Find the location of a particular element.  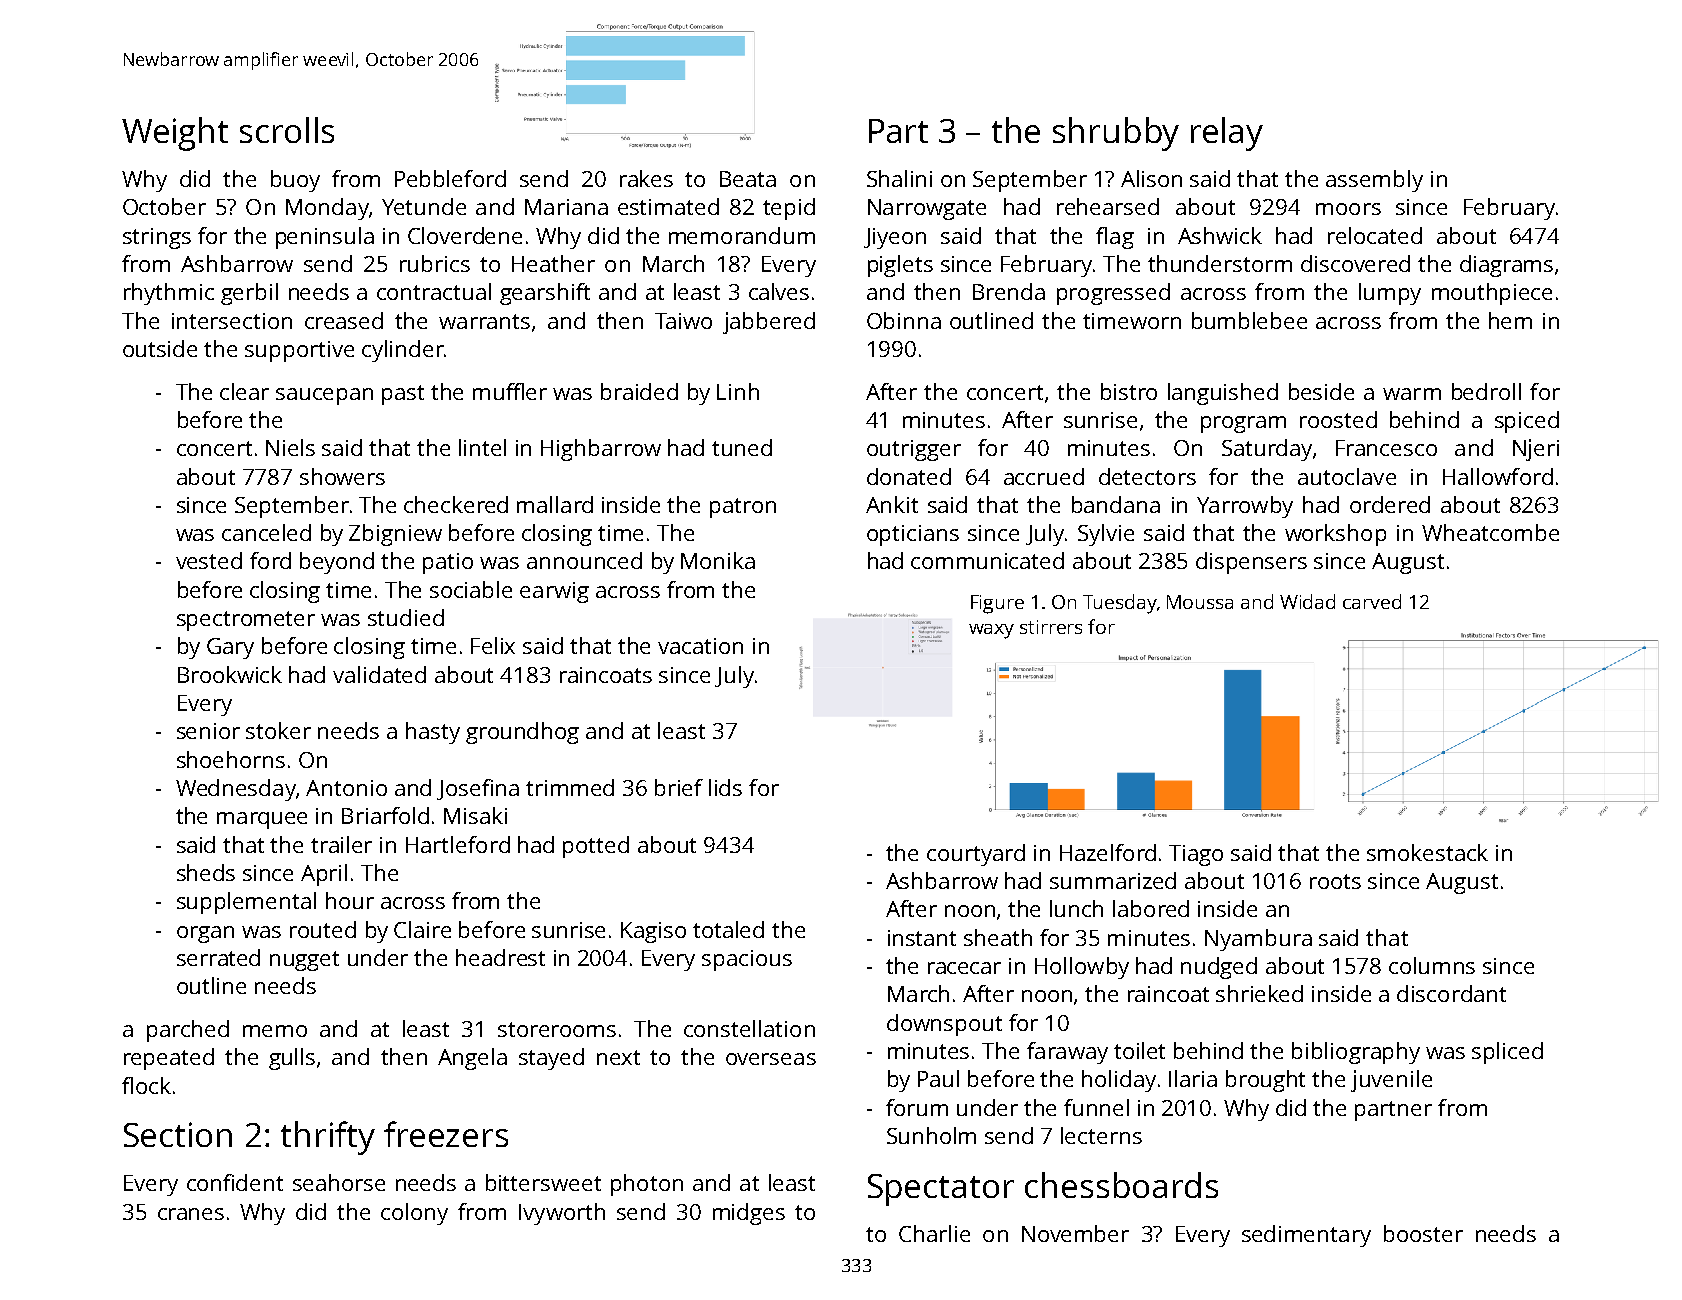

organ is located at coordinates (205, 934).
